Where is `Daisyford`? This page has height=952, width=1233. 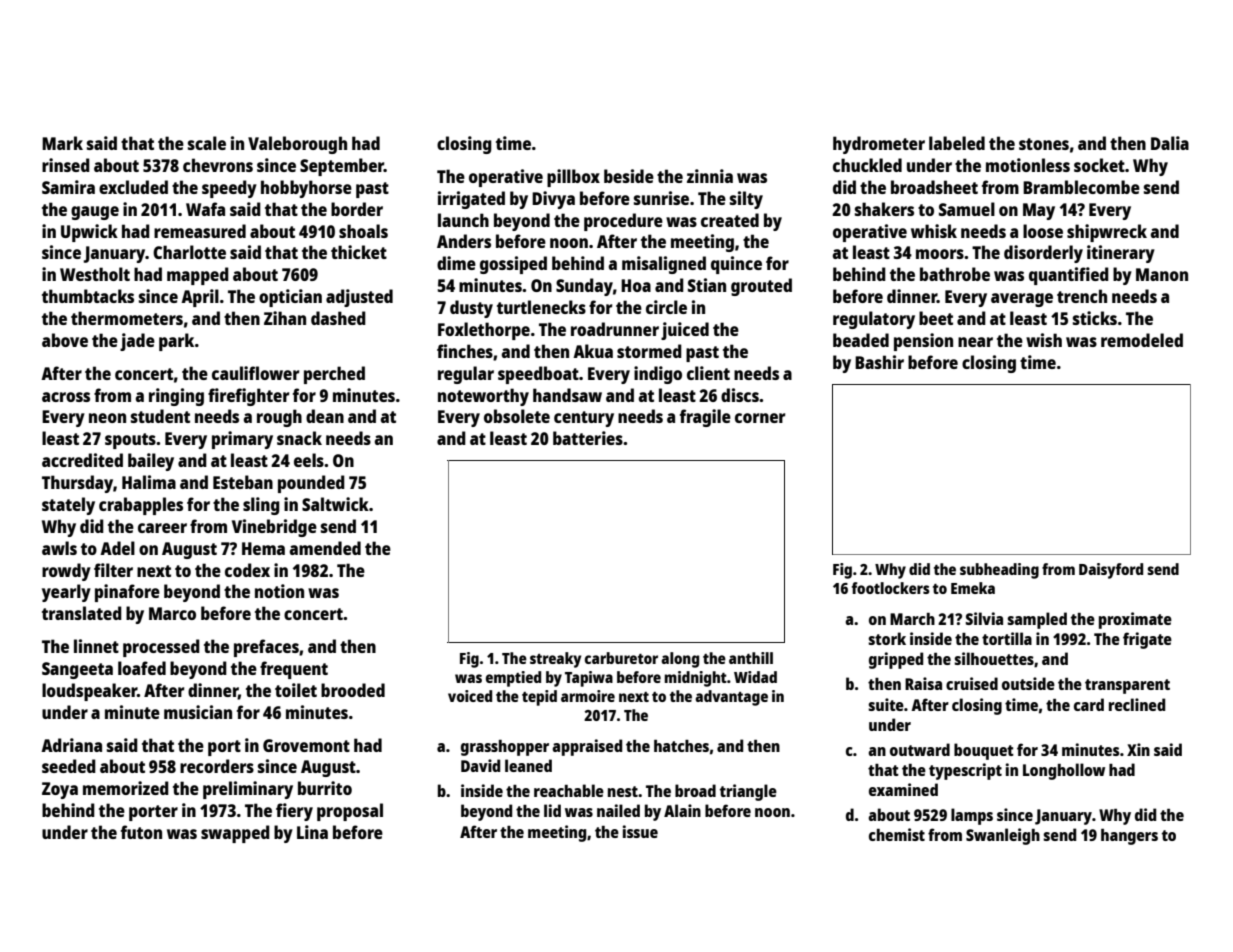
Daisyford is located at coordinates (1111, 571).
